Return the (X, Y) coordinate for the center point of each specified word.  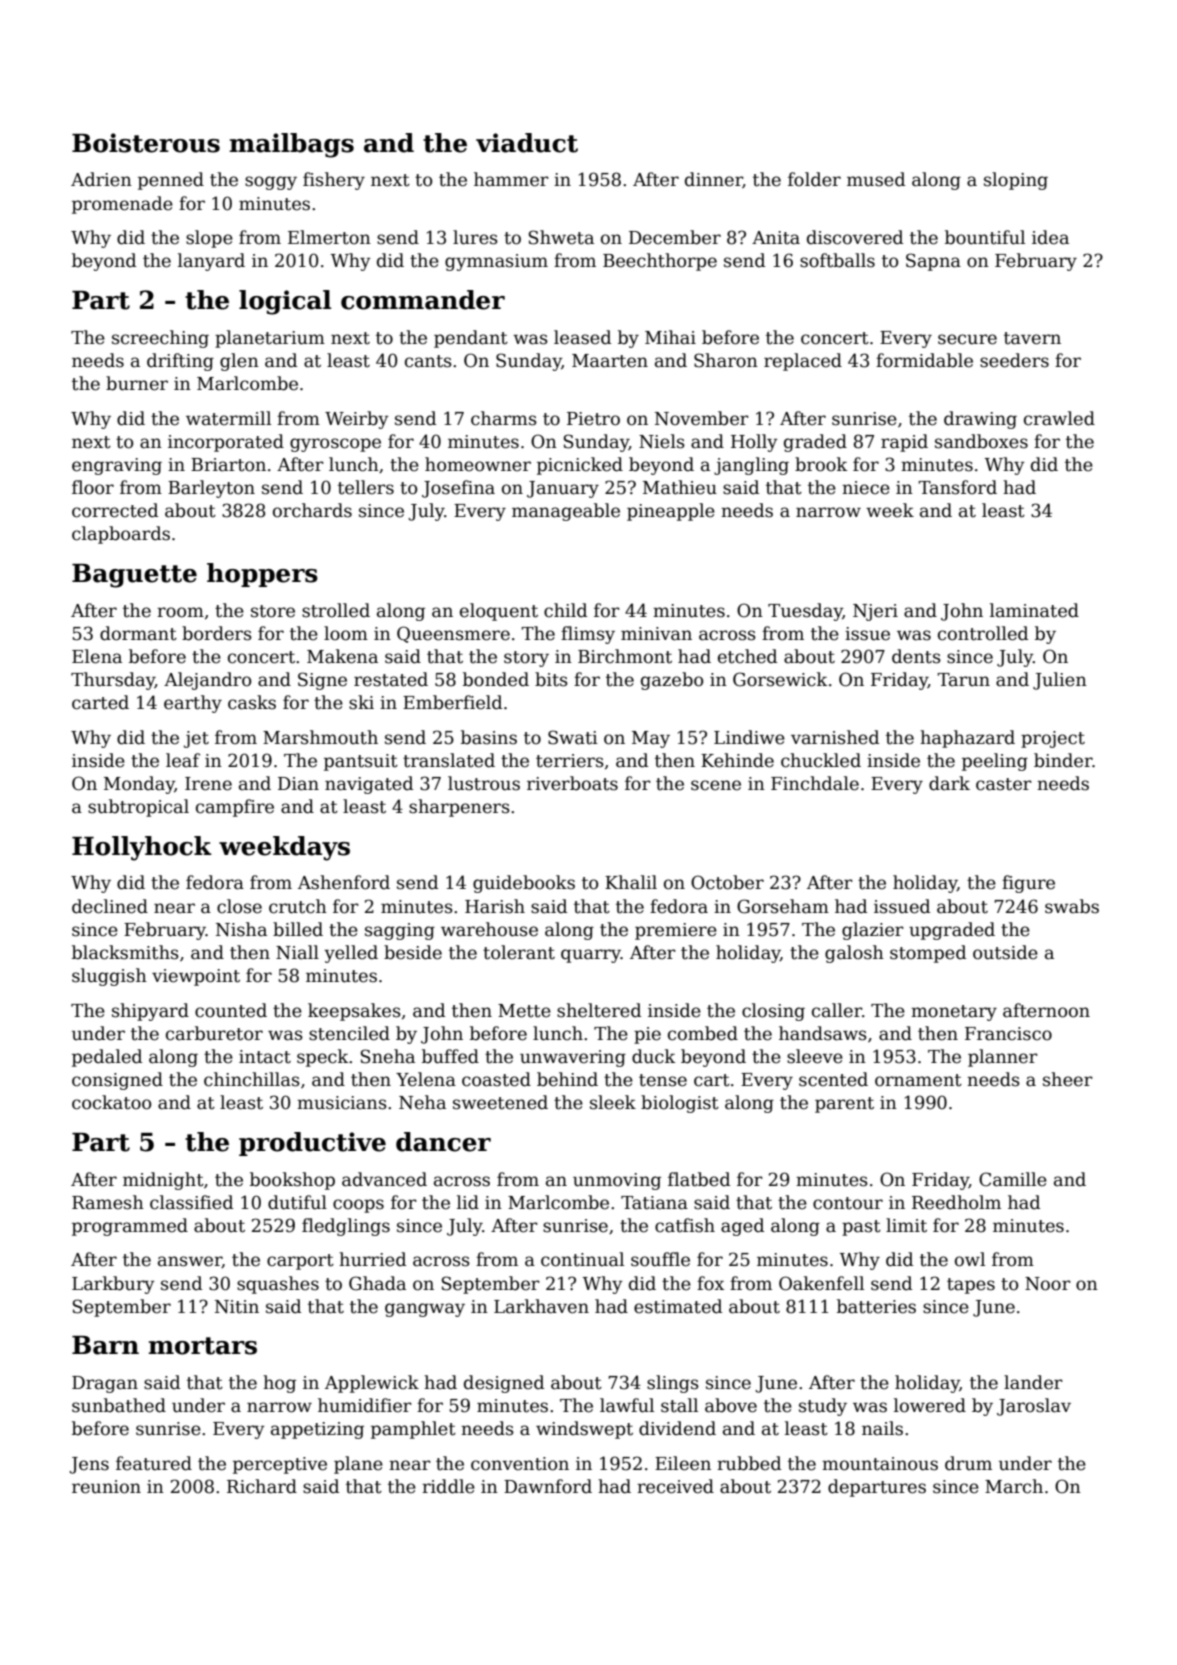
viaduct (527, 143)
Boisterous (146, 143)
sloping (1016, 181)
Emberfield (452, 702)
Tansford (957, 487)
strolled (336, 610)
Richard (262, 1486)
